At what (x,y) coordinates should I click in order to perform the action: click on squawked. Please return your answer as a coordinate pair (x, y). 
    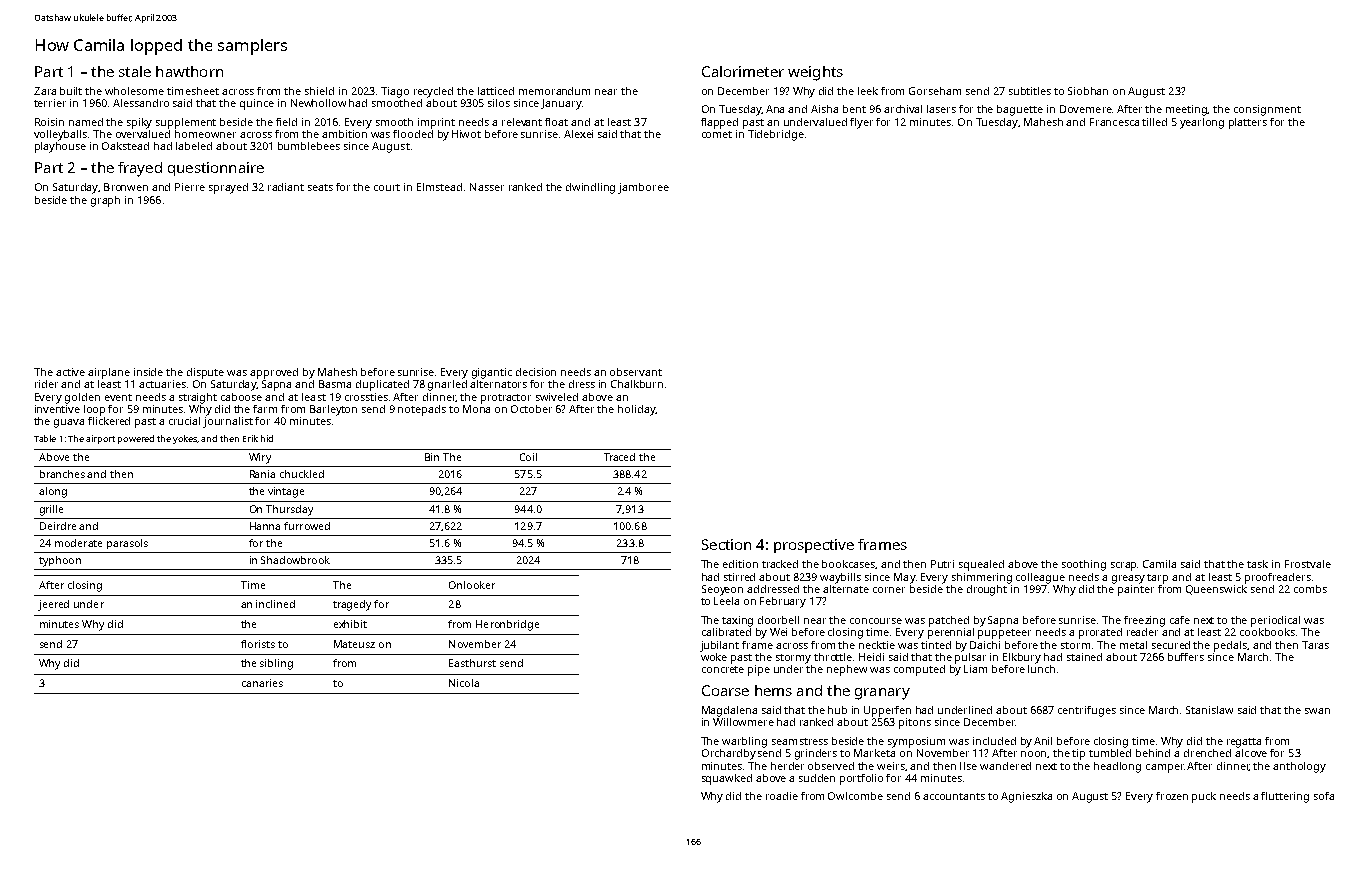
    Looking at the image, I should click on (727, 779).
